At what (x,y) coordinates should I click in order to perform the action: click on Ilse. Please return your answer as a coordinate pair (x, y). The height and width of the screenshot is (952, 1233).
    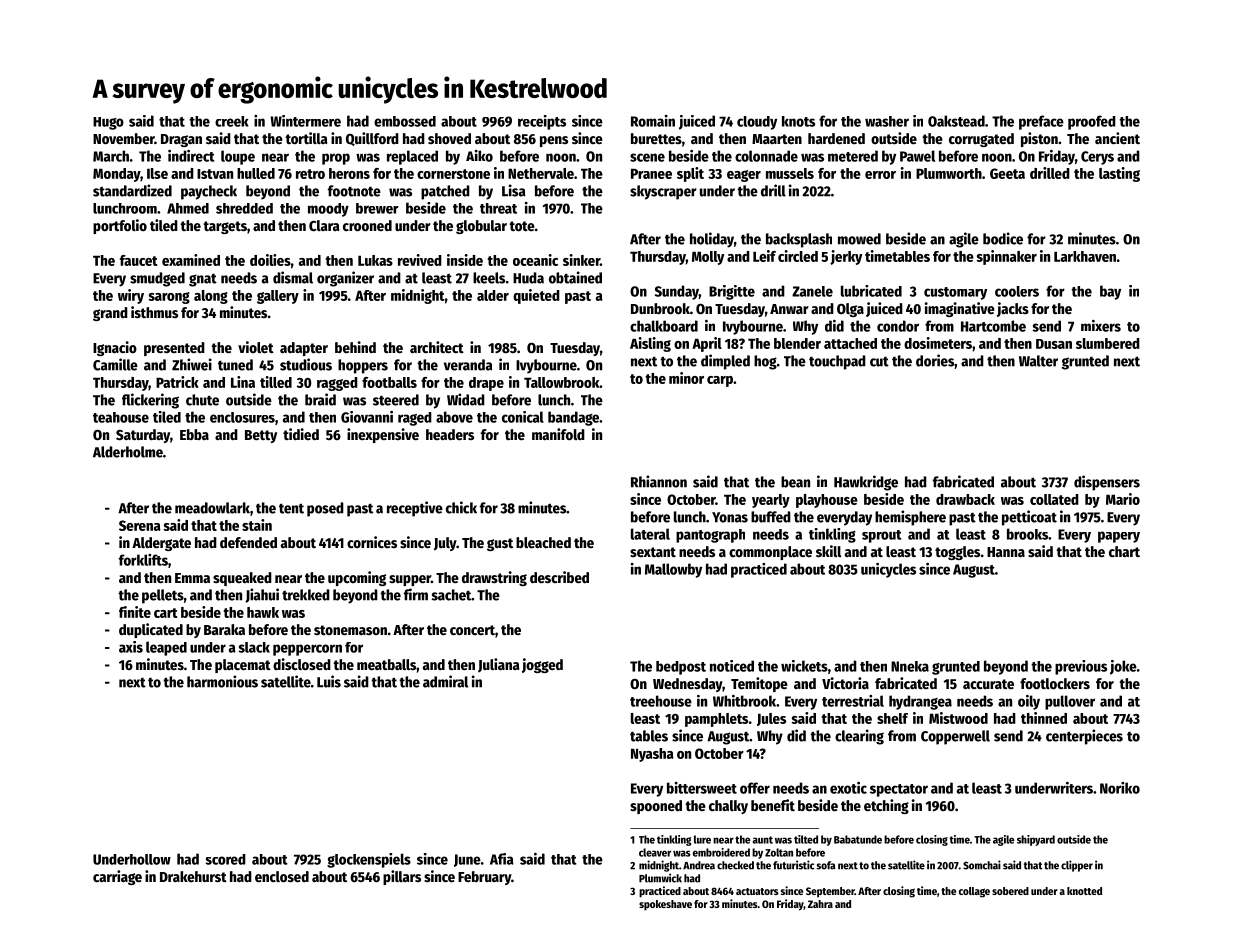
    Looking at the image, I should click on (157, 173).
